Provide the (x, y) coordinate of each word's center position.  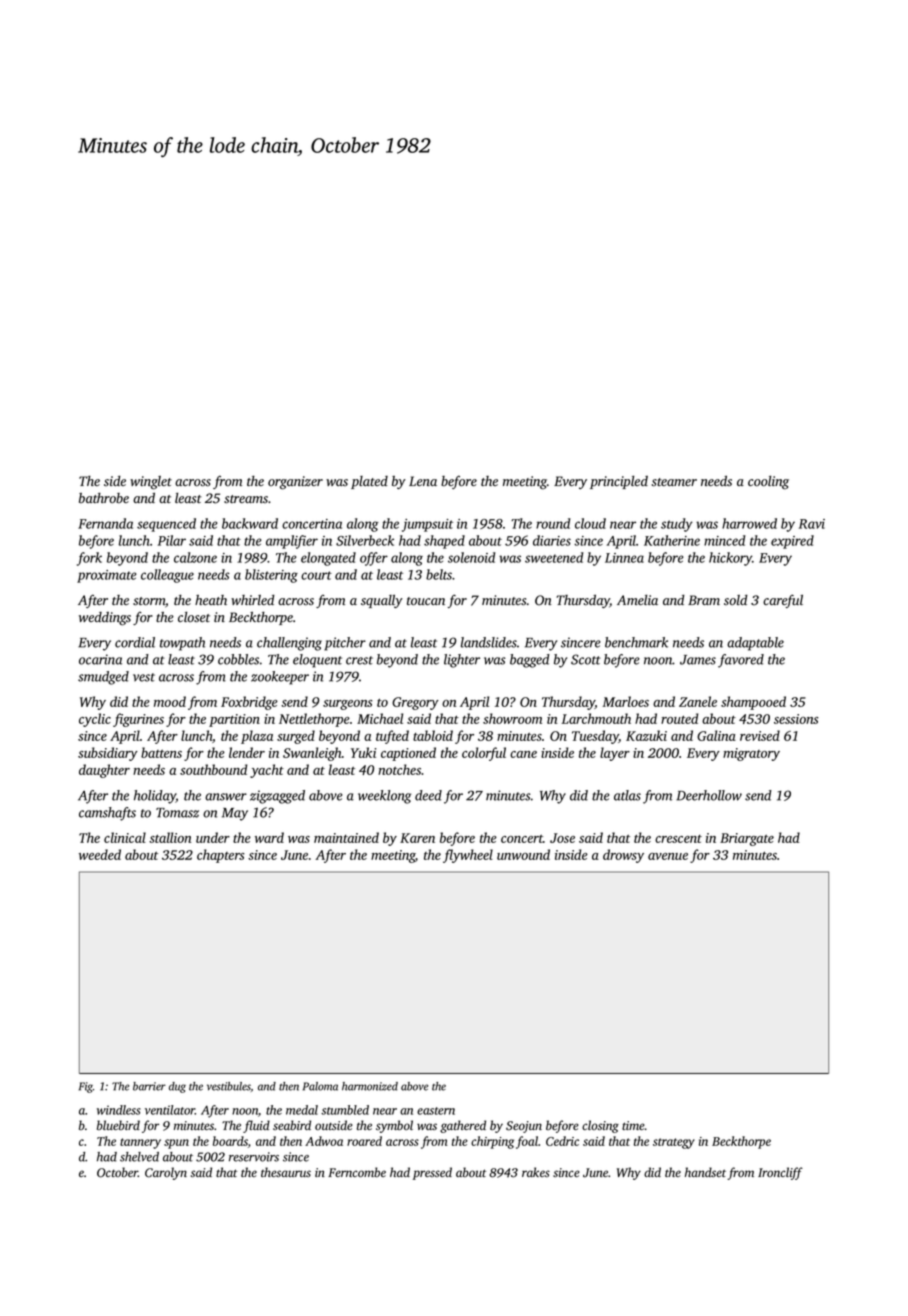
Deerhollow (709, 795)
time (633, 1125)
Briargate (747, 839)
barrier (149, 1086)
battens (161, 752)
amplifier (292, 542)
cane (523, 754)
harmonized (370, 1086)
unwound (523, 854)
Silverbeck (365, 540)
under (213, 837)
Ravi (812, 524)
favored (741, 661)
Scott (586, 659)
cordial (135, 642)
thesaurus (286, 1172)
